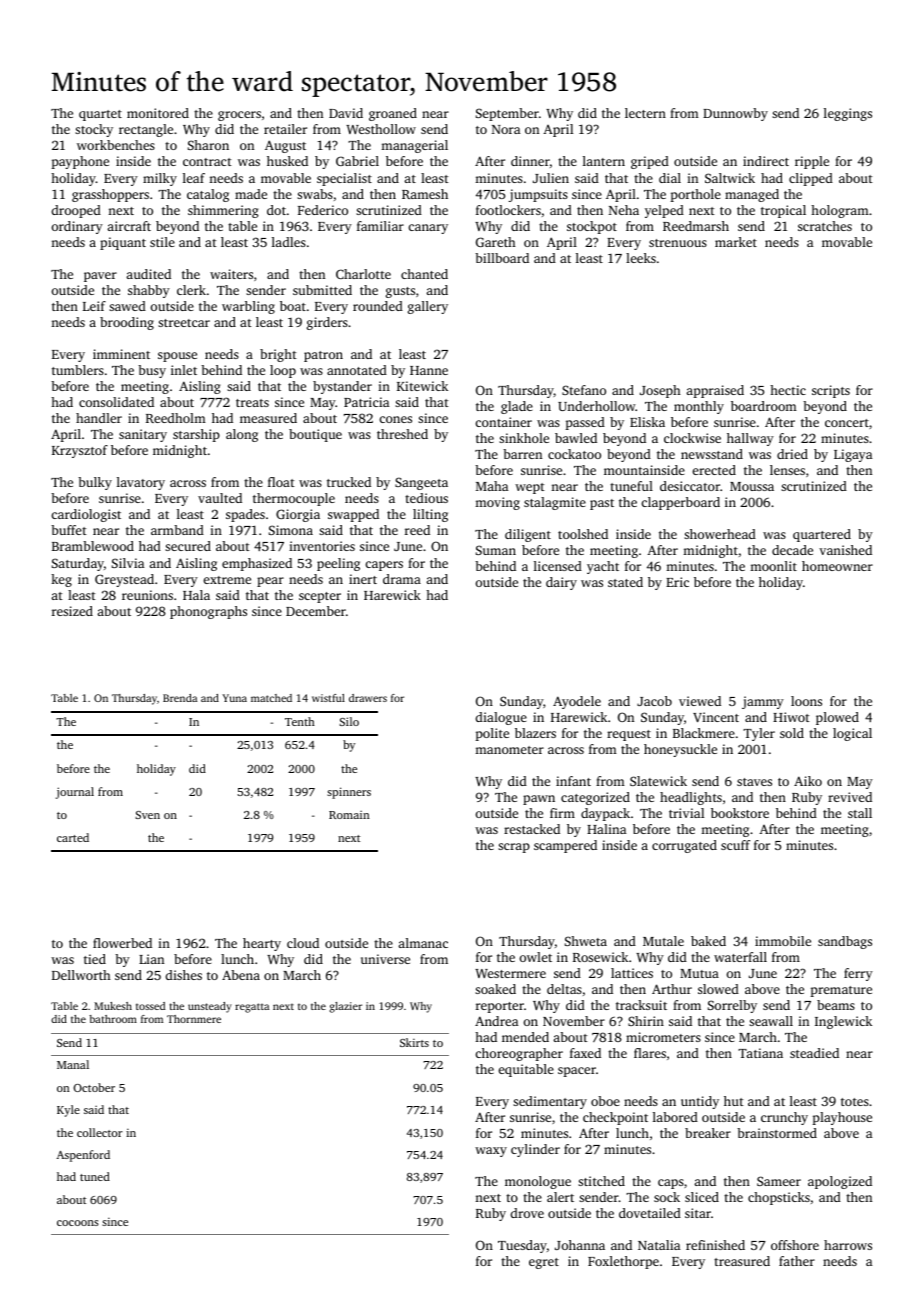  What do you see at coordinates (714, 470) in the screenshot?
I see `erected` at bounding box center [714, 470].
